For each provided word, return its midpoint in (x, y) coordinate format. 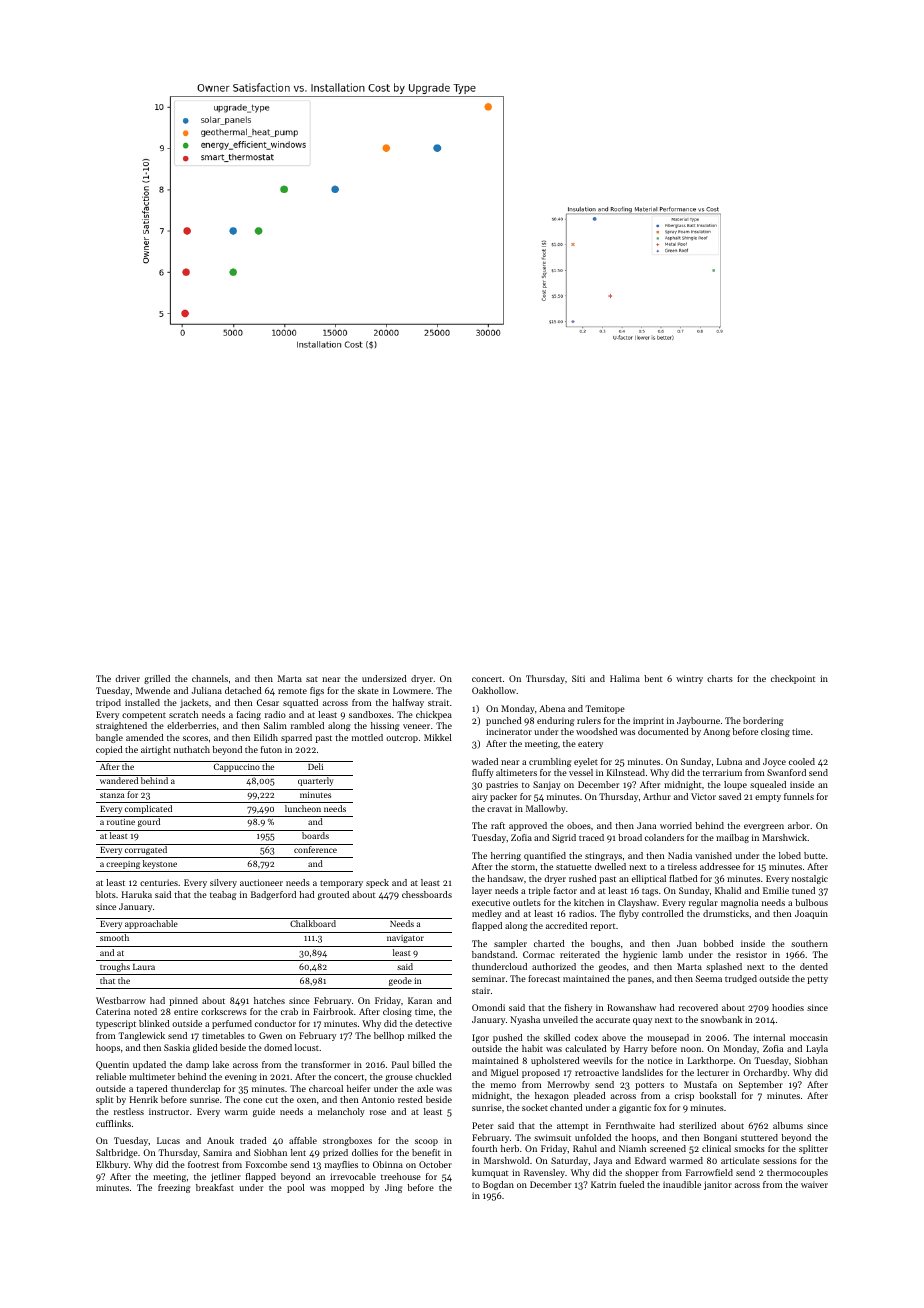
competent (144, 716)
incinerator (509, 731)
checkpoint (793, 679)
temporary (341, 884)
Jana (646, 825)
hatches (269, 1000)
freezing (174, 1188)
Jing (393, 1188)
